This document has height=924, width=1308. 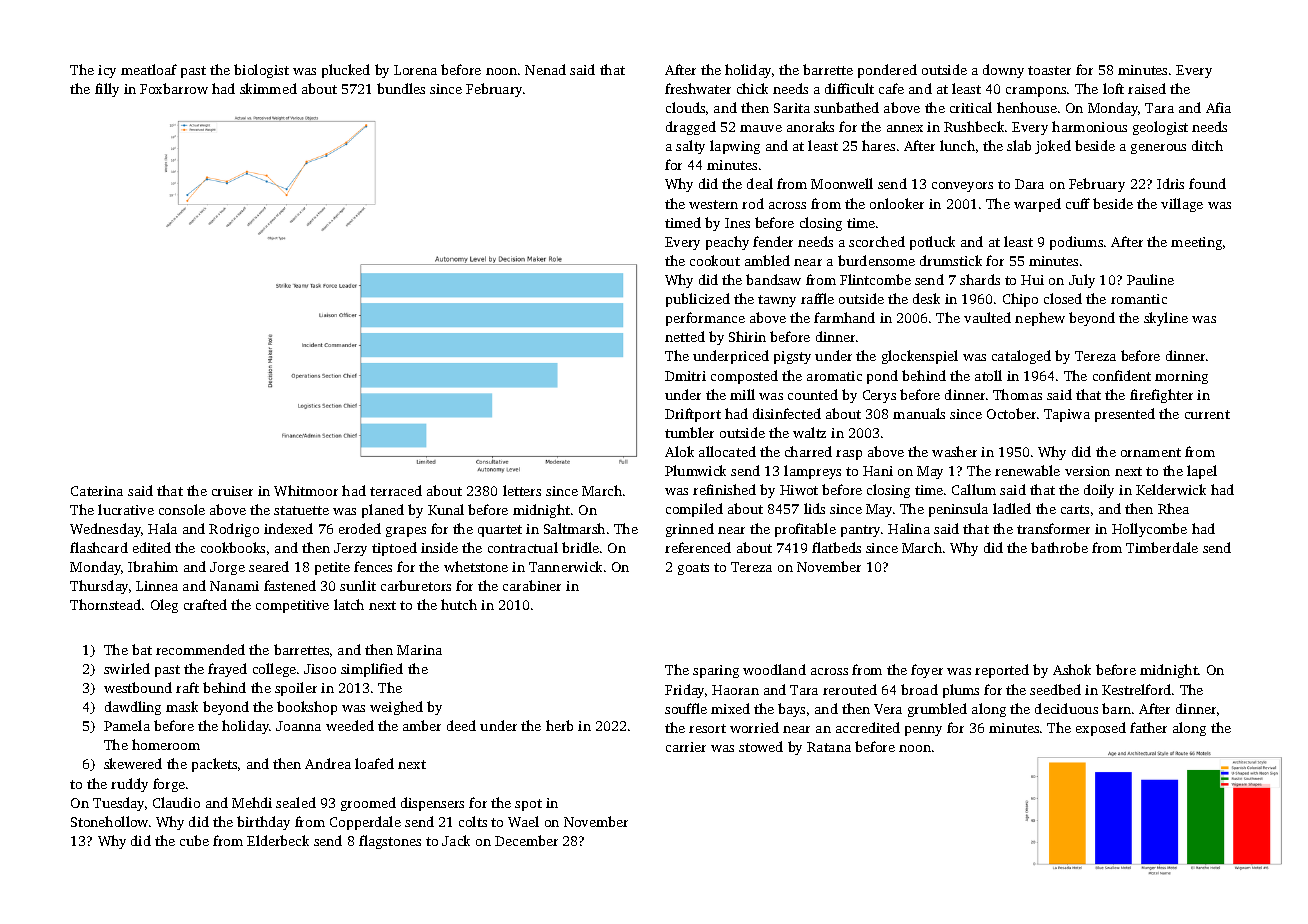 What do you see at coordinates (761, 746) in the document?
I see `stowed` at bounding box center [761, 746].
